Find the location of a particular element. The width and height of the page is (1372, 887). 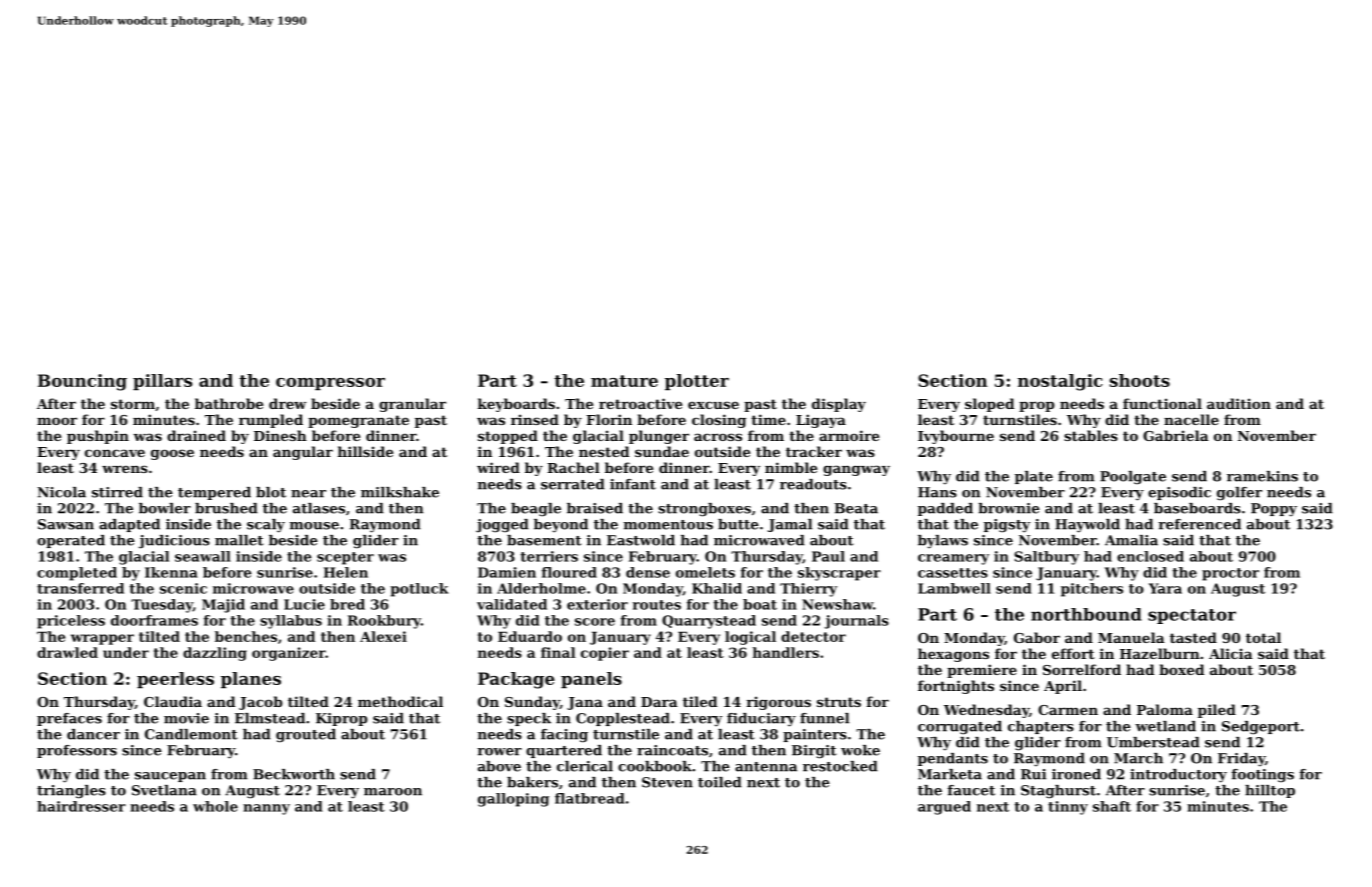

shoots is located at coordinates (1140, 380).
